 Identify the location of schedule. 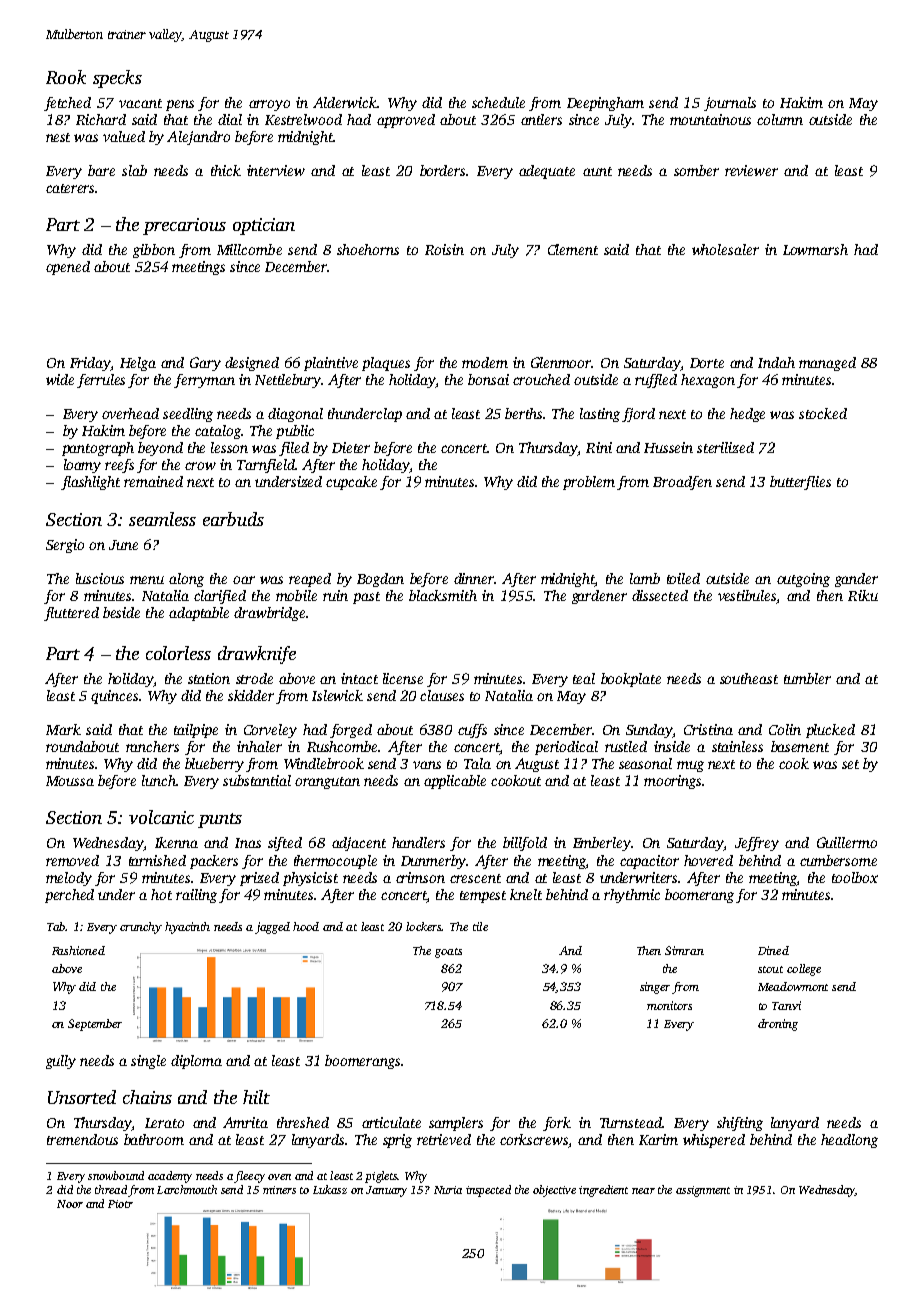
(498, 102).
